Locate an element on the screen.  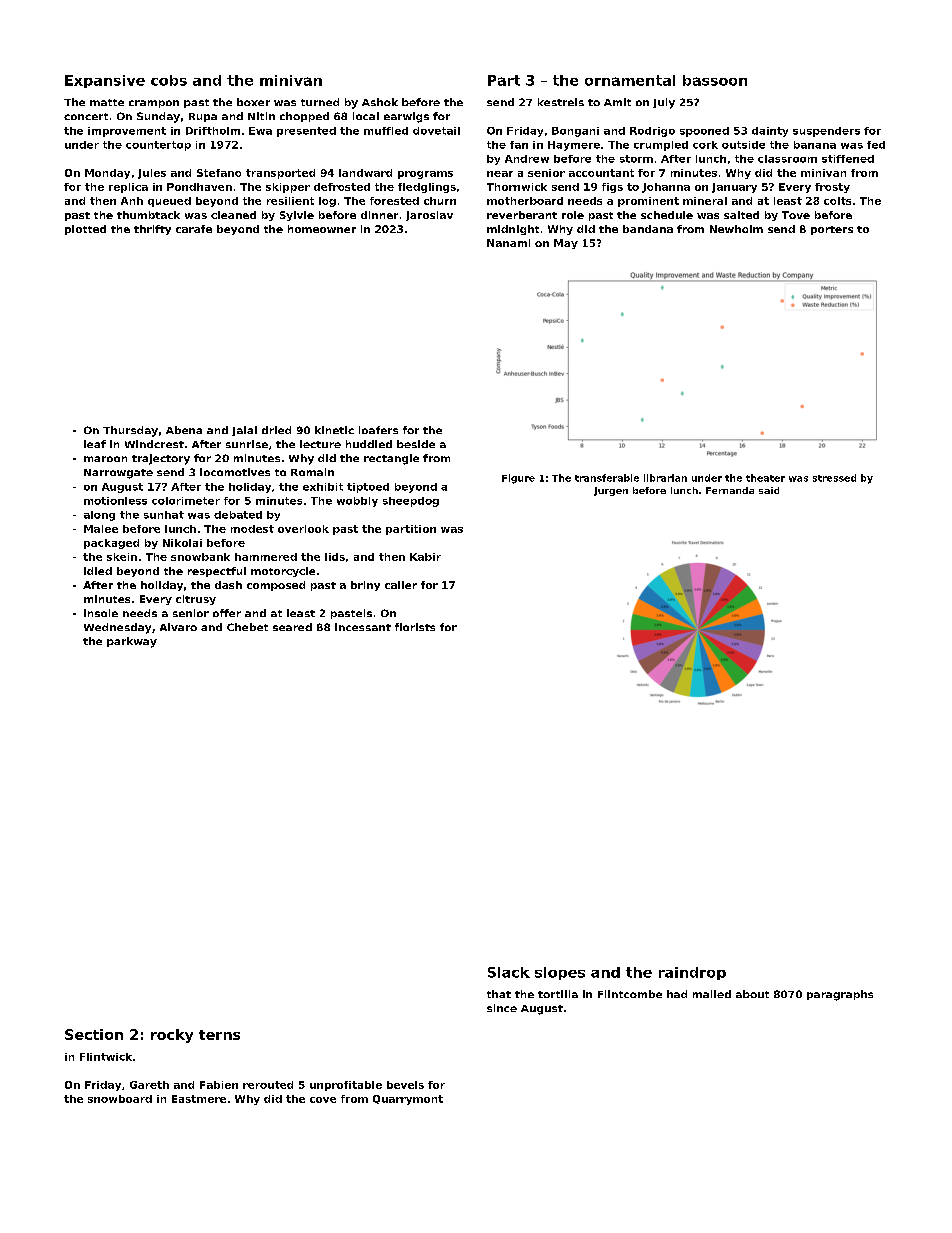
raindrop is located at coordinates (692, 973).
